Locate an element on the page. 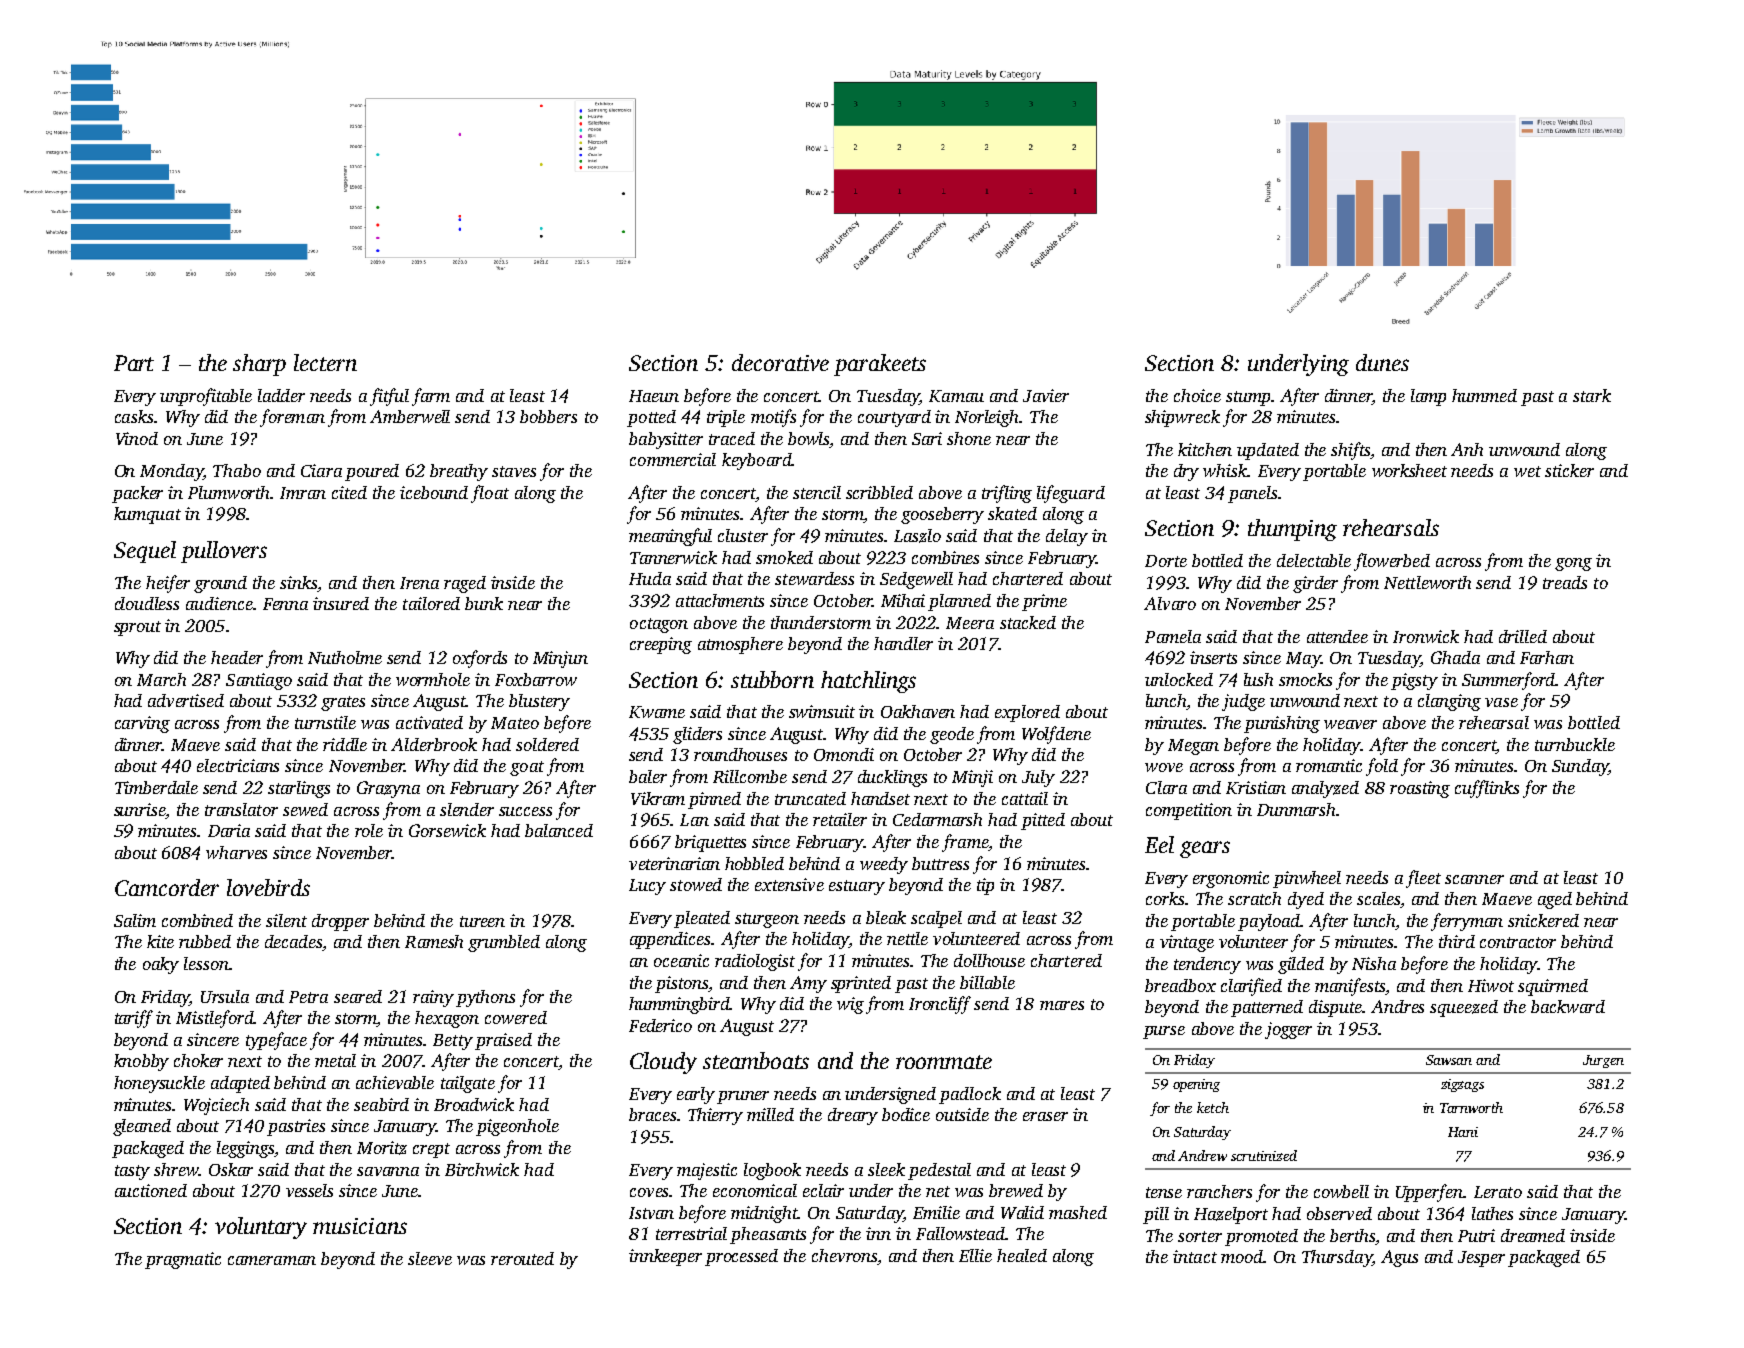 The height and width of the document is (1348, 1744). parakeets is located at coordinates (880, 365).
